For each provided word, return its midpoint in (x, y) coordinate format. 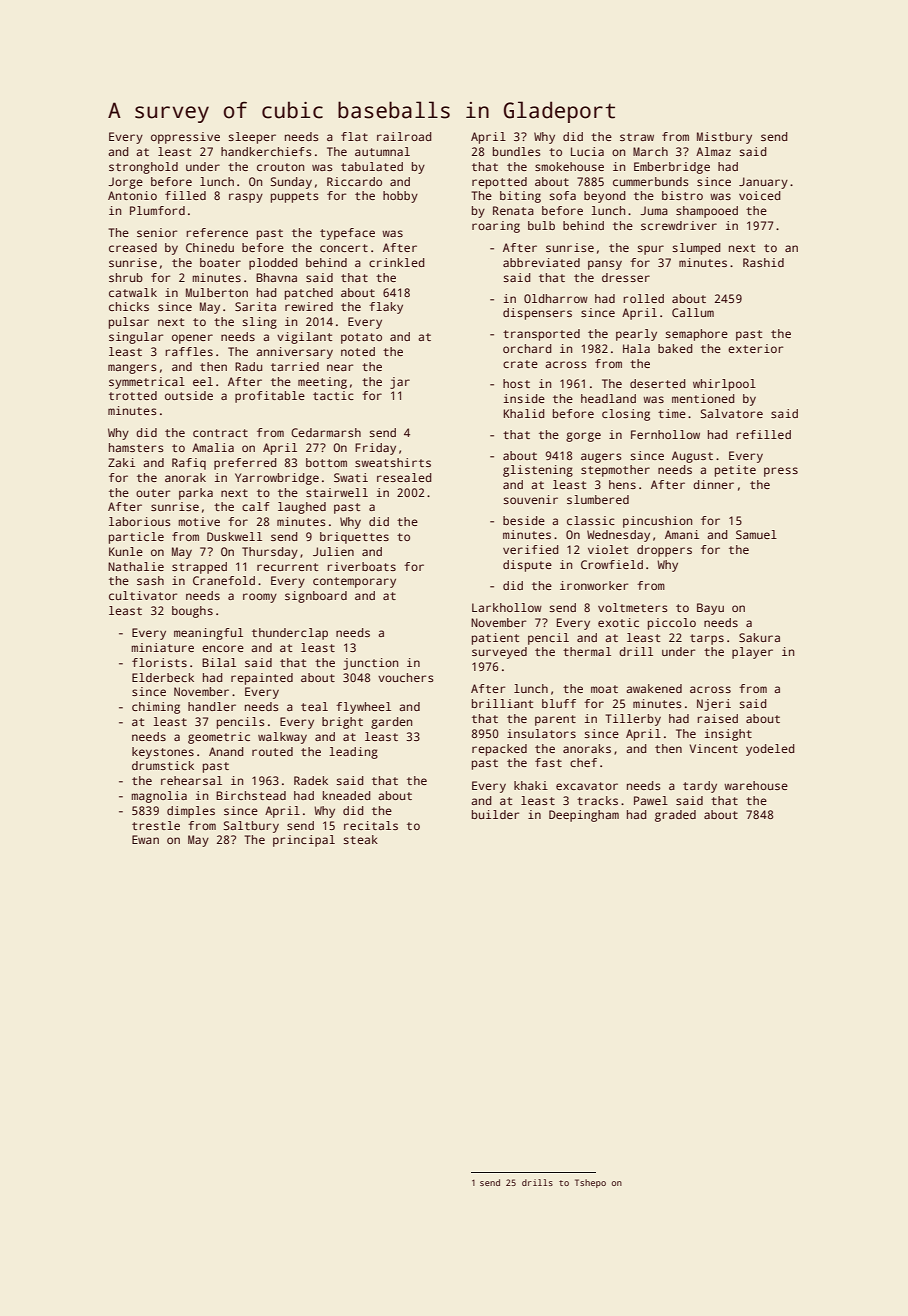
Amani (682, 534)
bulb (541, 225)
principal (304, 841)
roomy (260, 598)
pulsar (129, 323)
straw (637, 137)
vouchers (406, 677)
